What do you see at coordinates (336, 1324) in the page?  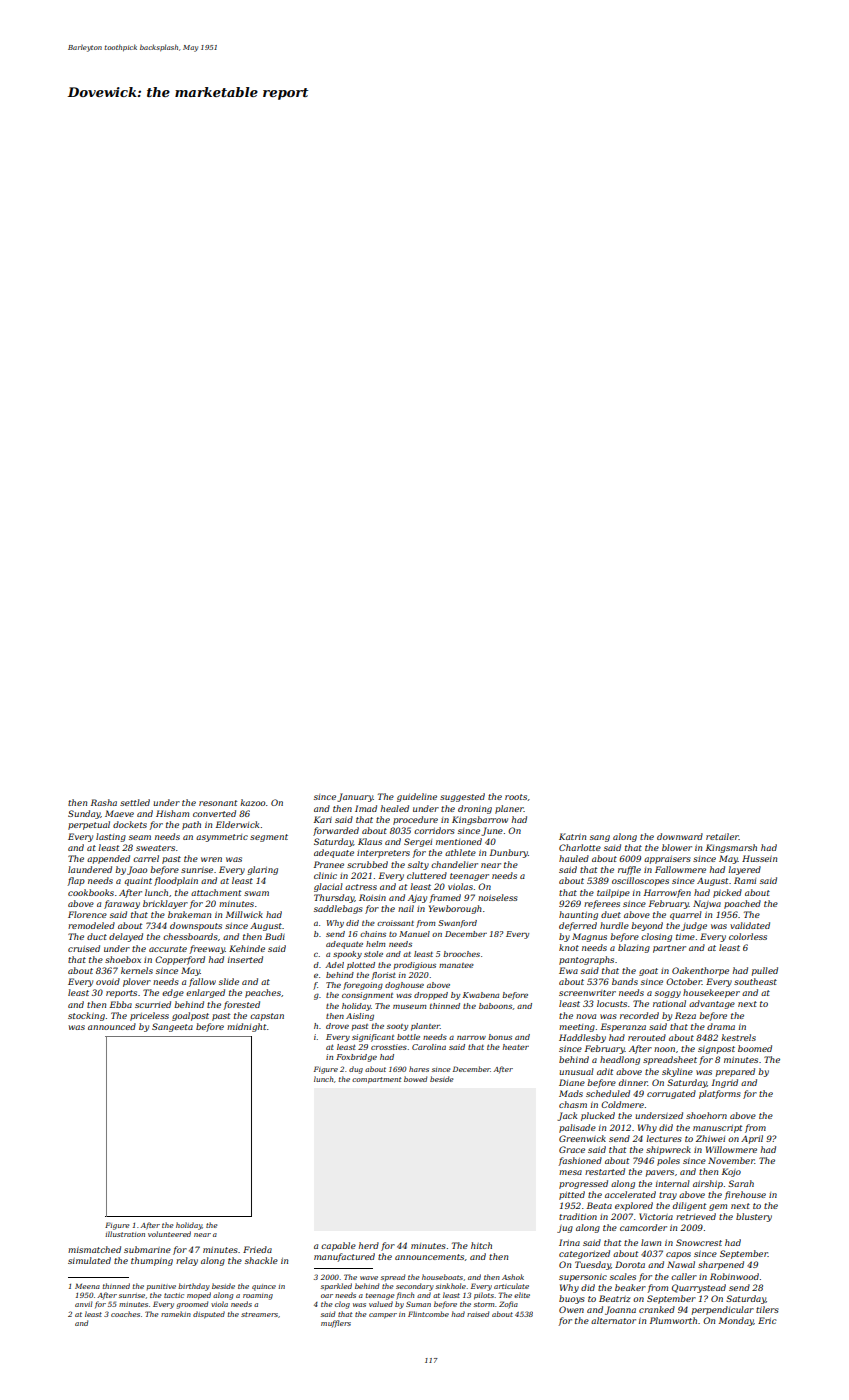 I see `mufflers` at bounding box center [336, 1324].
